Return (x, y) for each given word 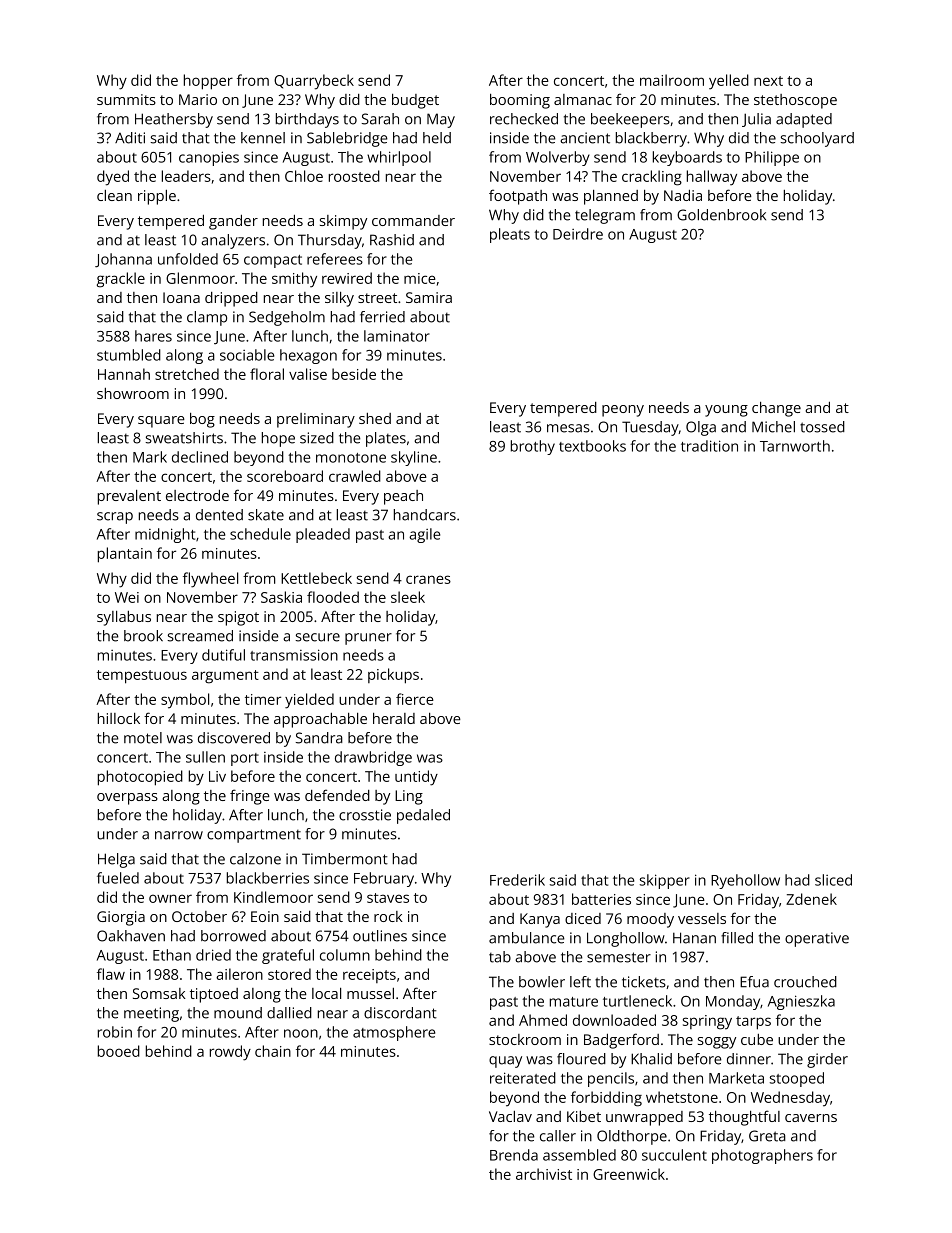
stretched (187, 374)
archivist (544, 1174)
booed (119, 1051)
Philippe (772, 158)
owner (170, 898)
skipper (665, 881)
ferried (382, 317)
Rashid (392, 240)
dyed (113, 178)
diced (583, 918)
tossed (822, 427)
